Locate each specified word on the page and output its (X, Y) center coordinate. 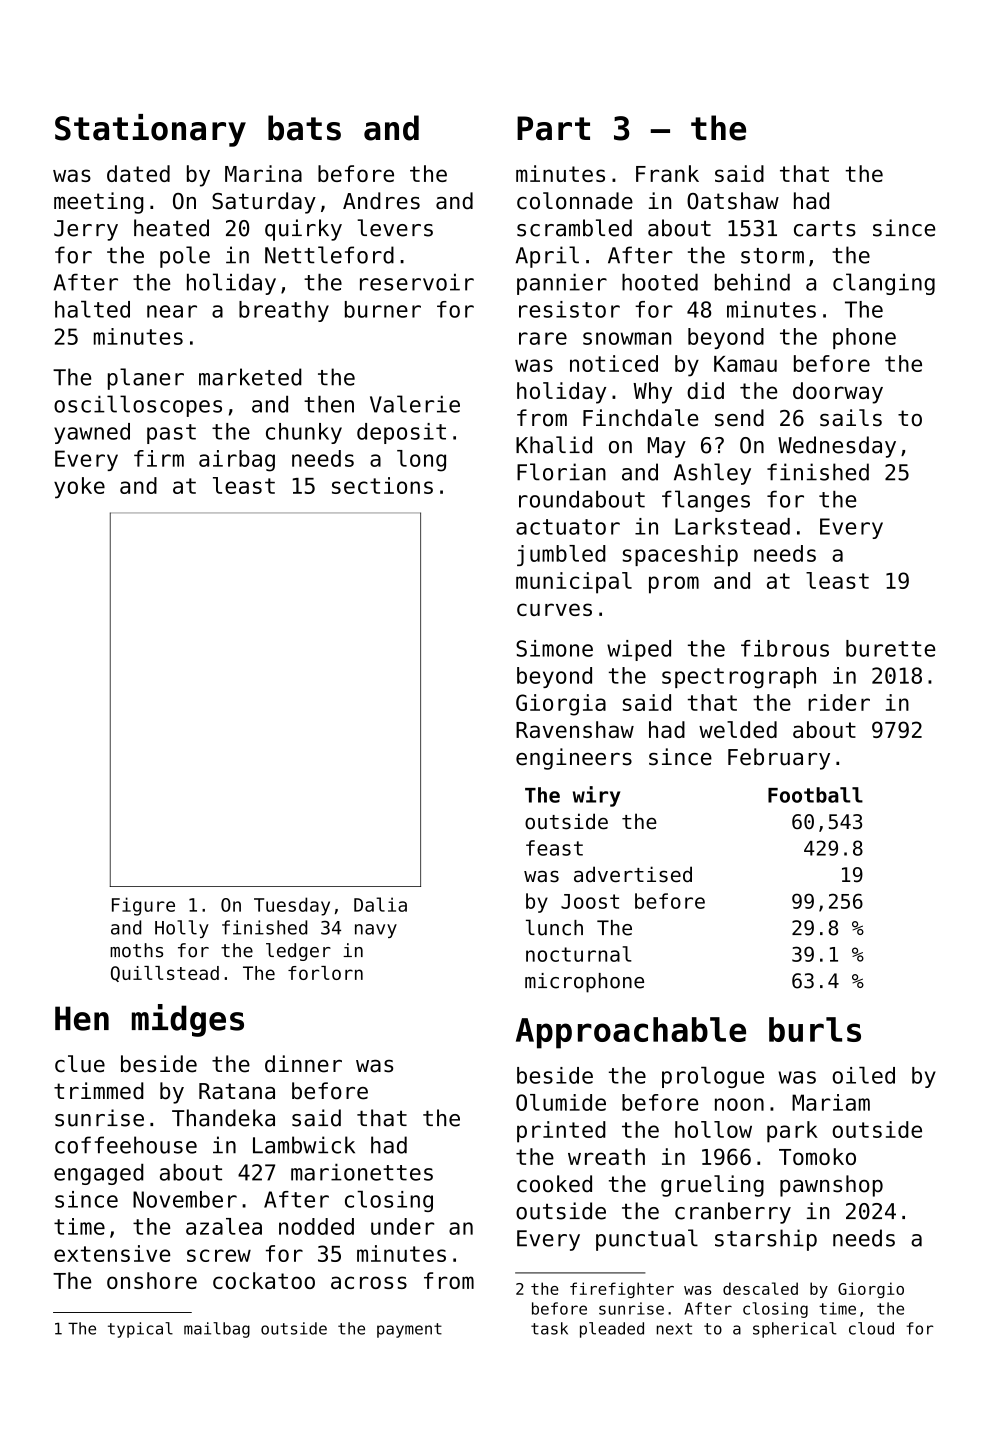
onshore (152, 1280)
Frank (667, 173)
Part (553, 128)
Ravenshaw (575, 729)
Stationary (150, 130)
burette (890, 648)
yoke (79, 488)
